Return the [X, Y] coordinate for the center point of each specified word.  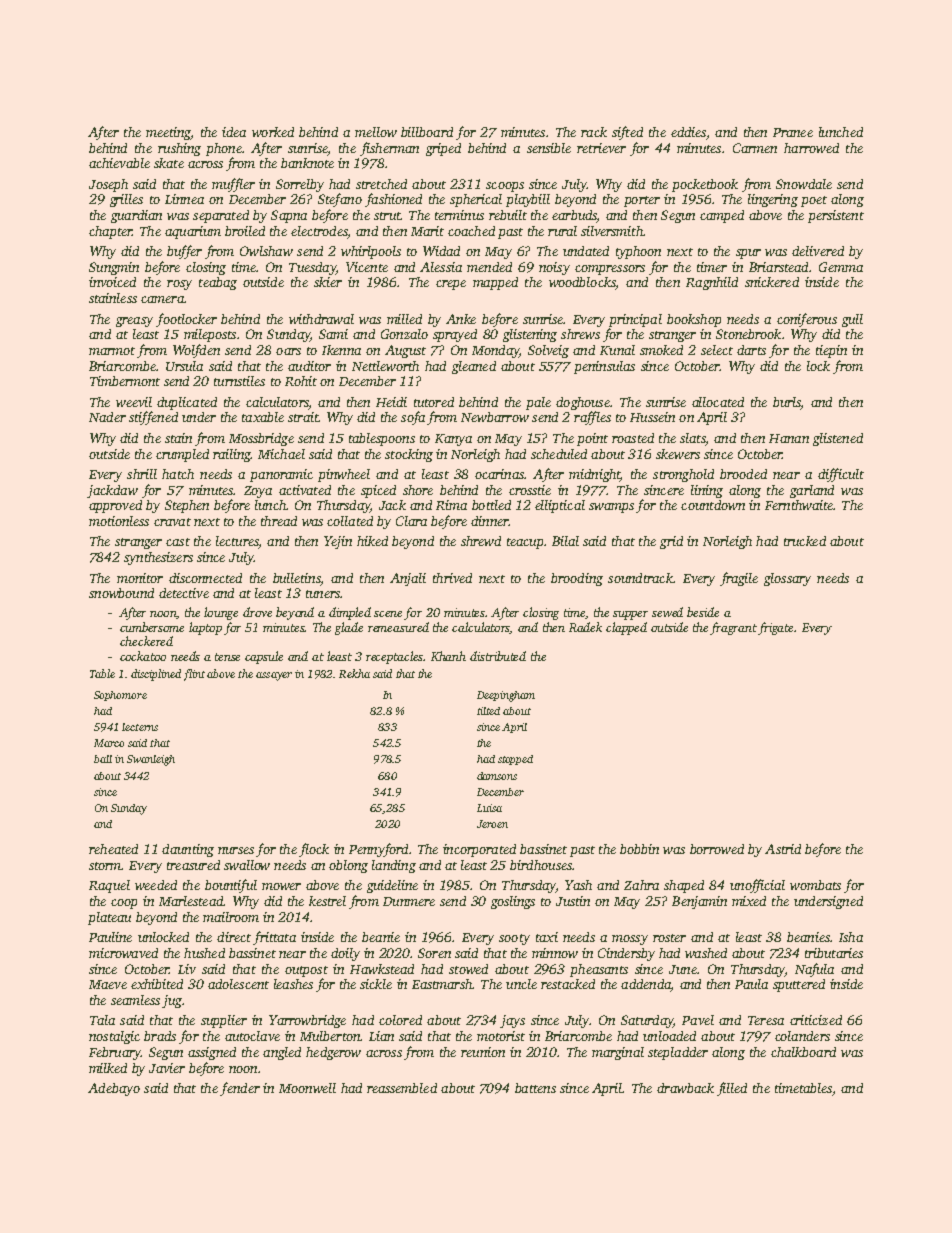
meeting [168, 133]
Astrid [783, 849]
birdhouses [541, 865]
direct [234, 937]
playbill [528, 200]
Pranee [793, 132]
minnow [555, 953]
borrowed [717, 849]
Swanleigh [151, 760]
